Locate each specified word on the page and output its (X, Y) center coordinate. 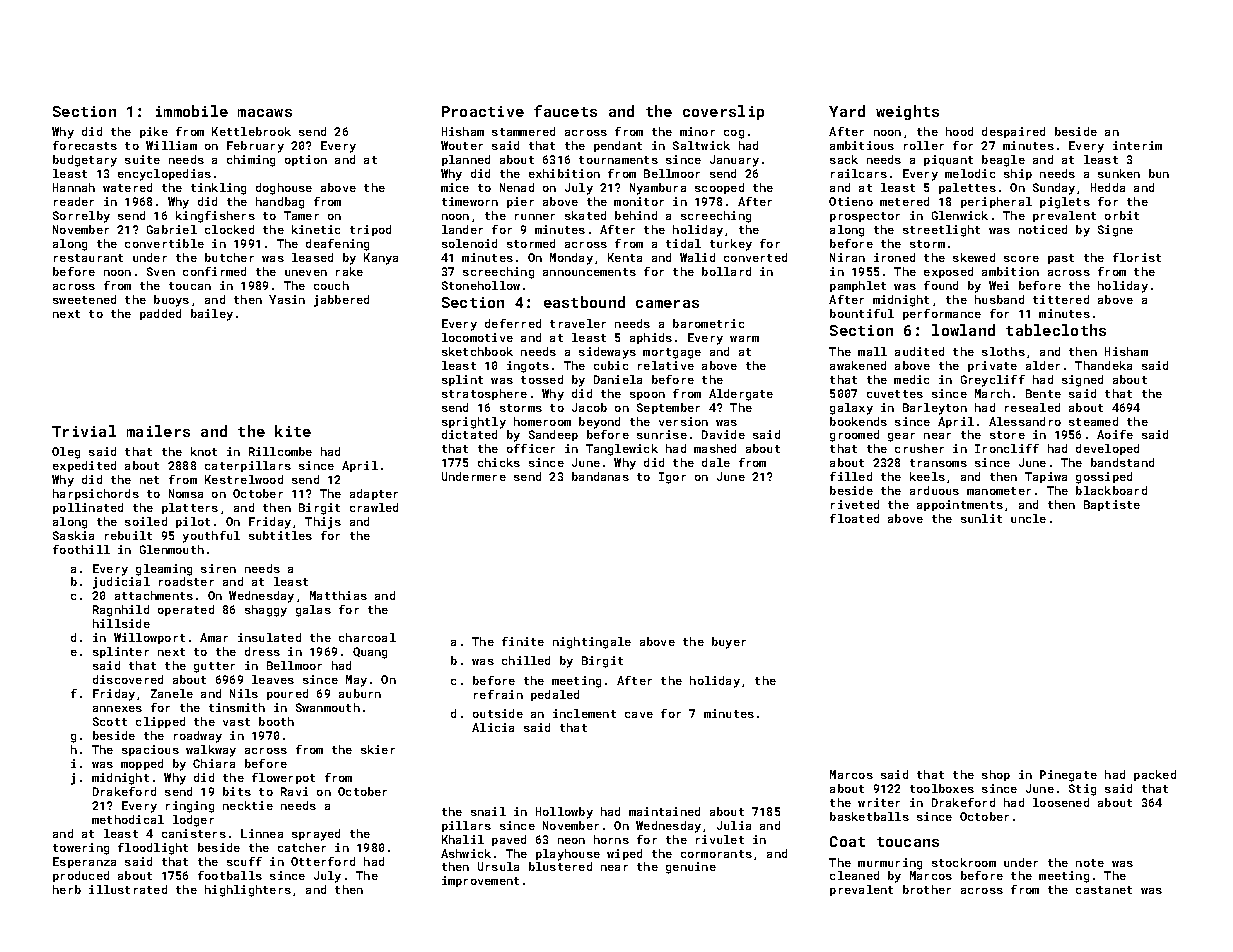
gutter (214, 667)
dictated (469, 434)
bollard (726, 271)
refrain (498, 694)
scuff (244, 861)
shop (996, 775)
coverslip (723, 112)
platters (190, 508)
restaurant (88, 258)
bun (1159, 173)
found (941, 285)
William (171, 145)
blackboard (1111, 490)
